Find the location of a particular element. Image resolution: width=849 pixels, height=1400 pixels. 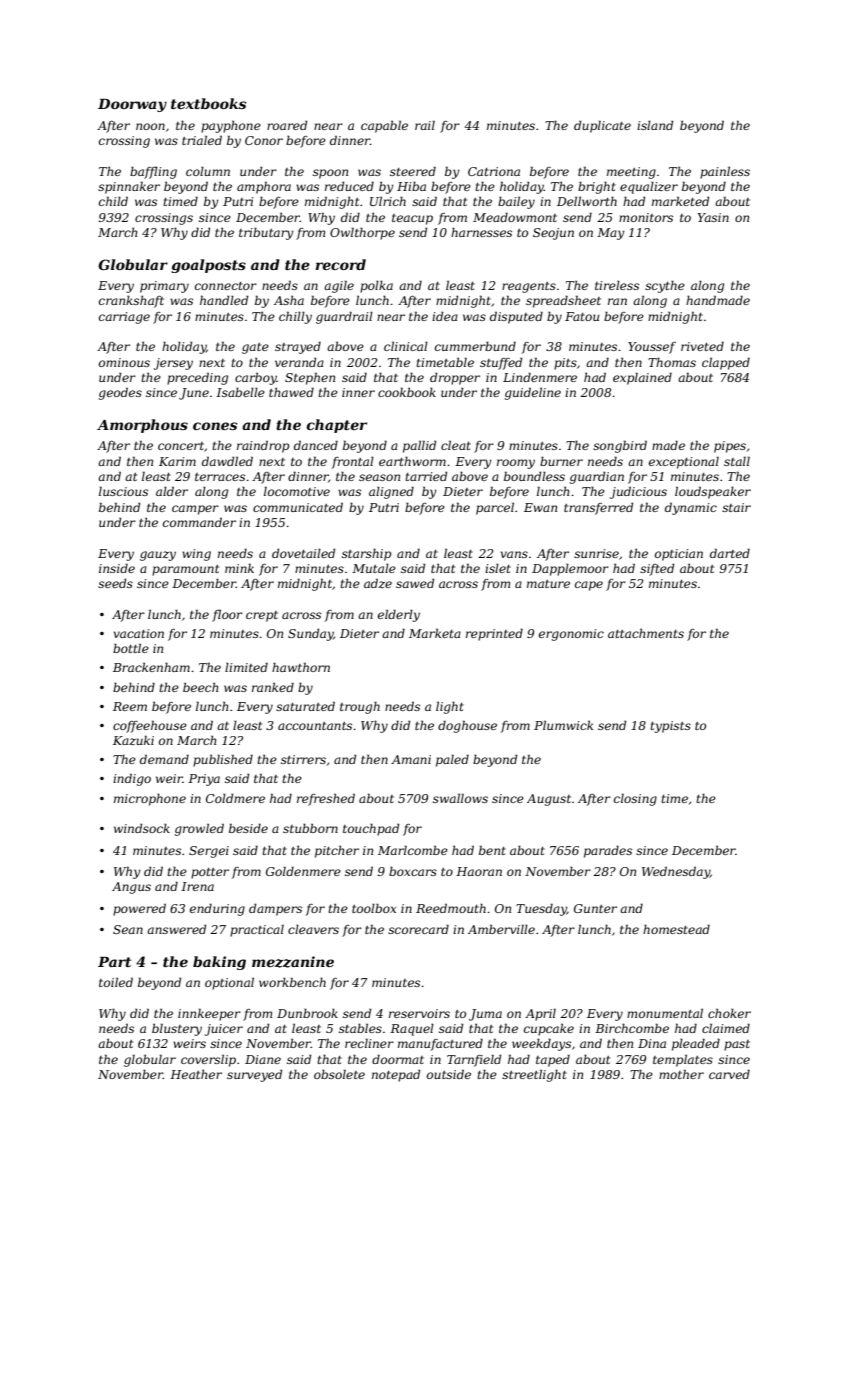

Doorway is located at coordinates (132, 105).
